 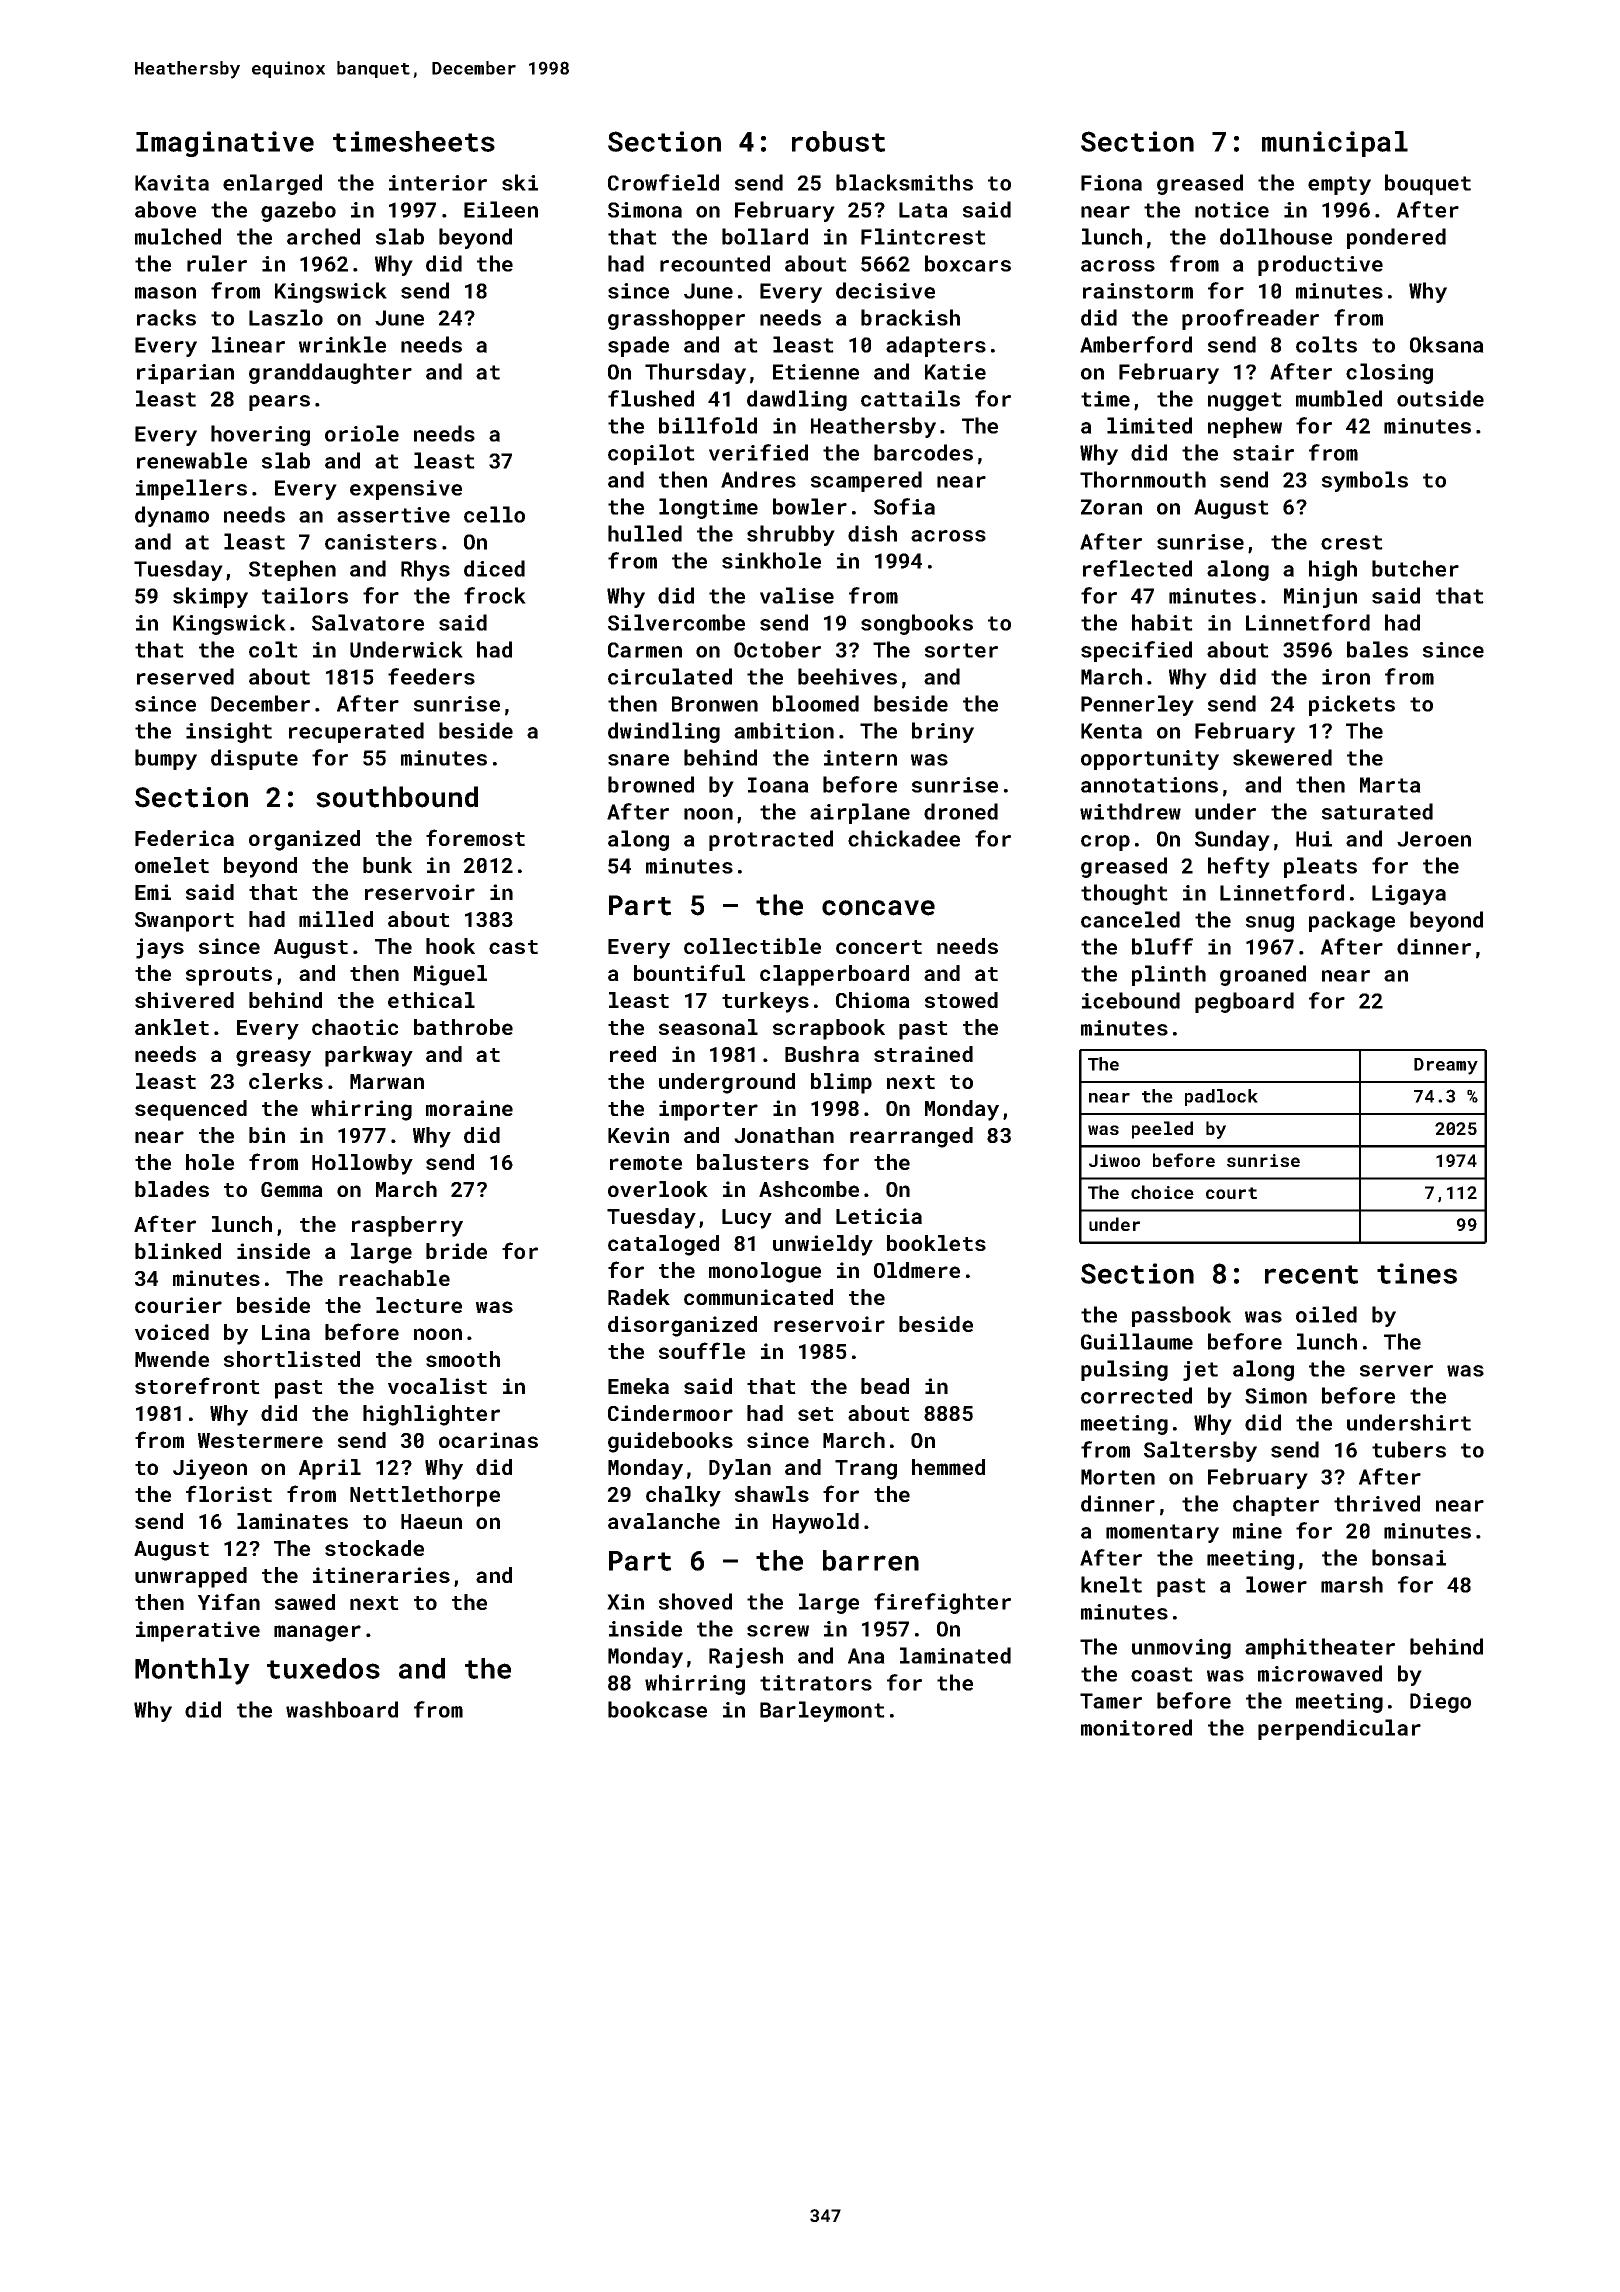 I want to click on skewered, so click(x=1282, y=757).
